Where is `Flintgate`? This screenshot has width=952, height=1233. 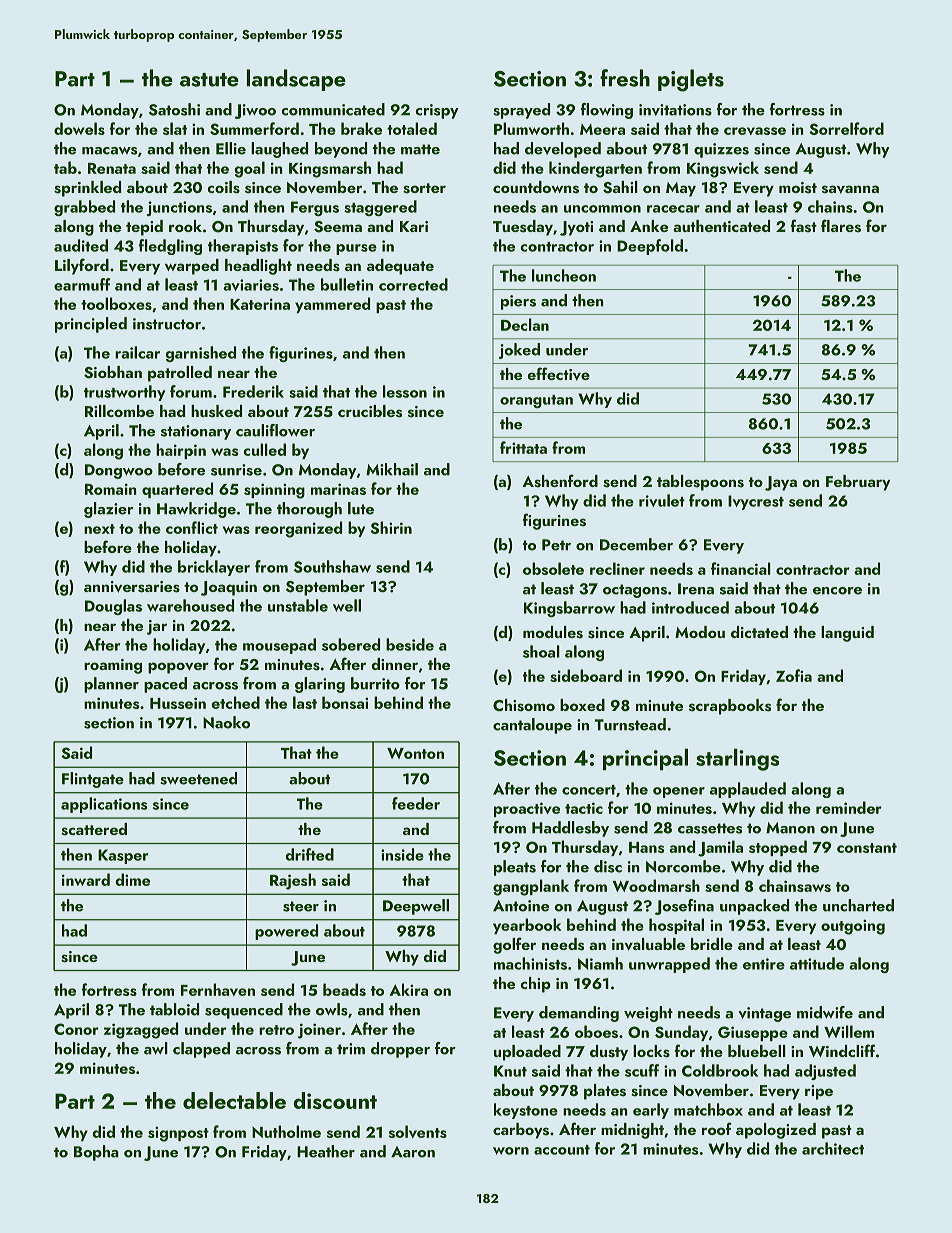 Flintgate is located at coordinates (93, 780).
